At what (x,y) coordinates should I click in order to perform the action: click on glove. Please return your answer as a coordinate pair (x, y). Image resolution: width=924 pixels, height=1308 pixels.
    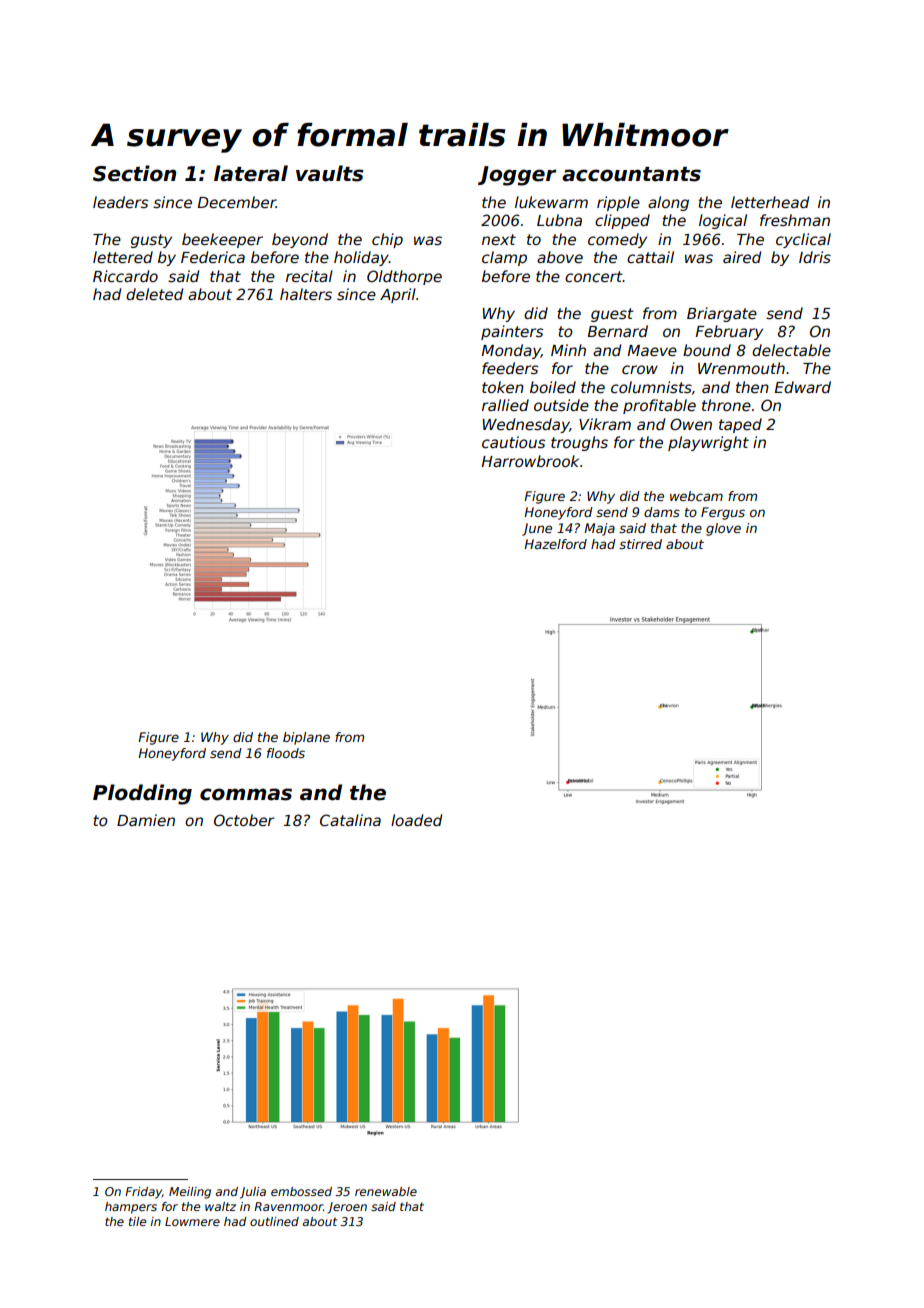
    Looking at the image, I should click on (723, 529).
